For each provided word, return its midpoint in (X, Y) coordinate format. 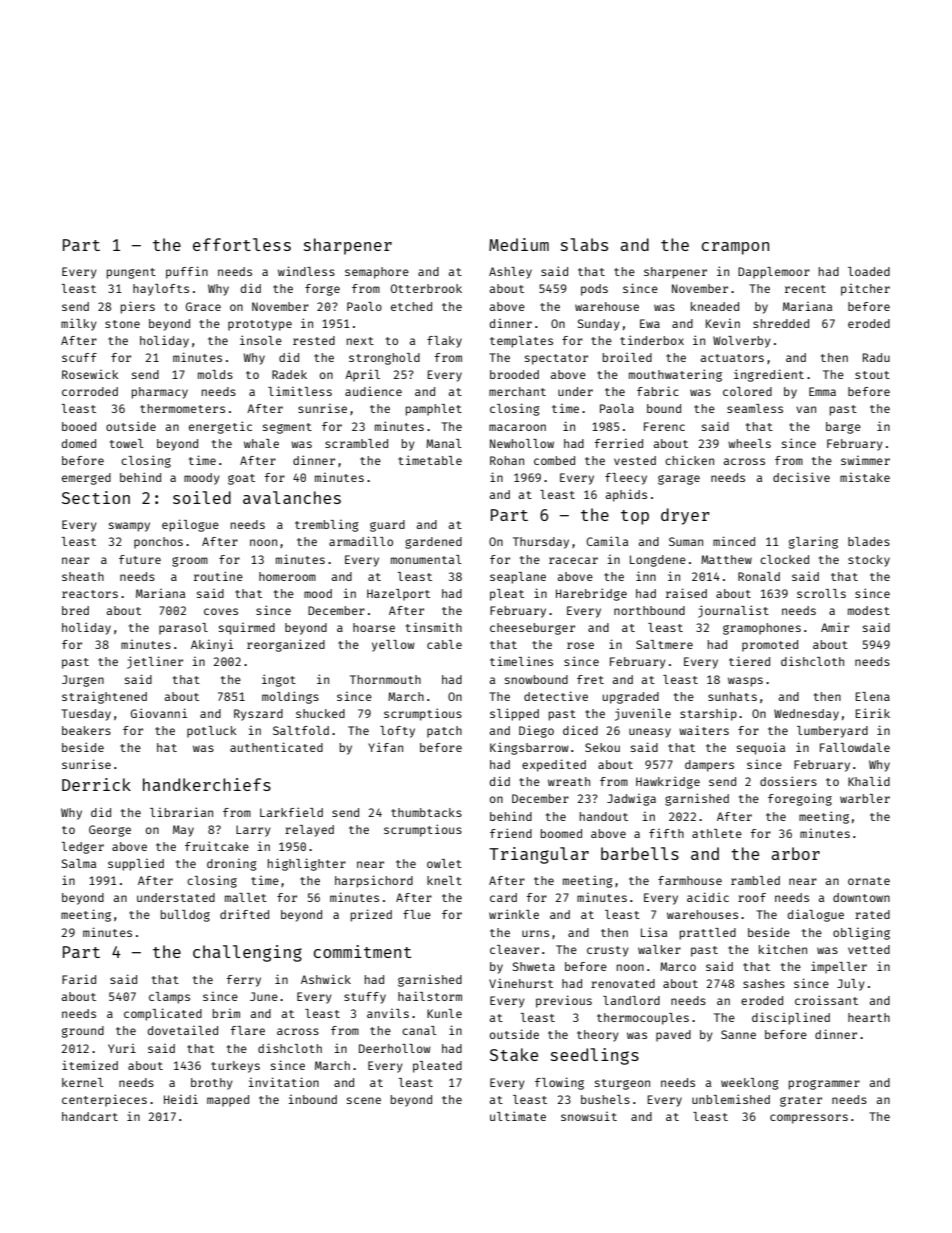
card (503, 897)
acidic (708, 897)
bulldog (185, 916)
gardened (433, 543)
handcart (90, 1116)
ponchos (158, 543)
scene (364, 1100)
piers (138, 307)
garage (679, 480)
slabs (584, 244)
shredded (781, 323)
